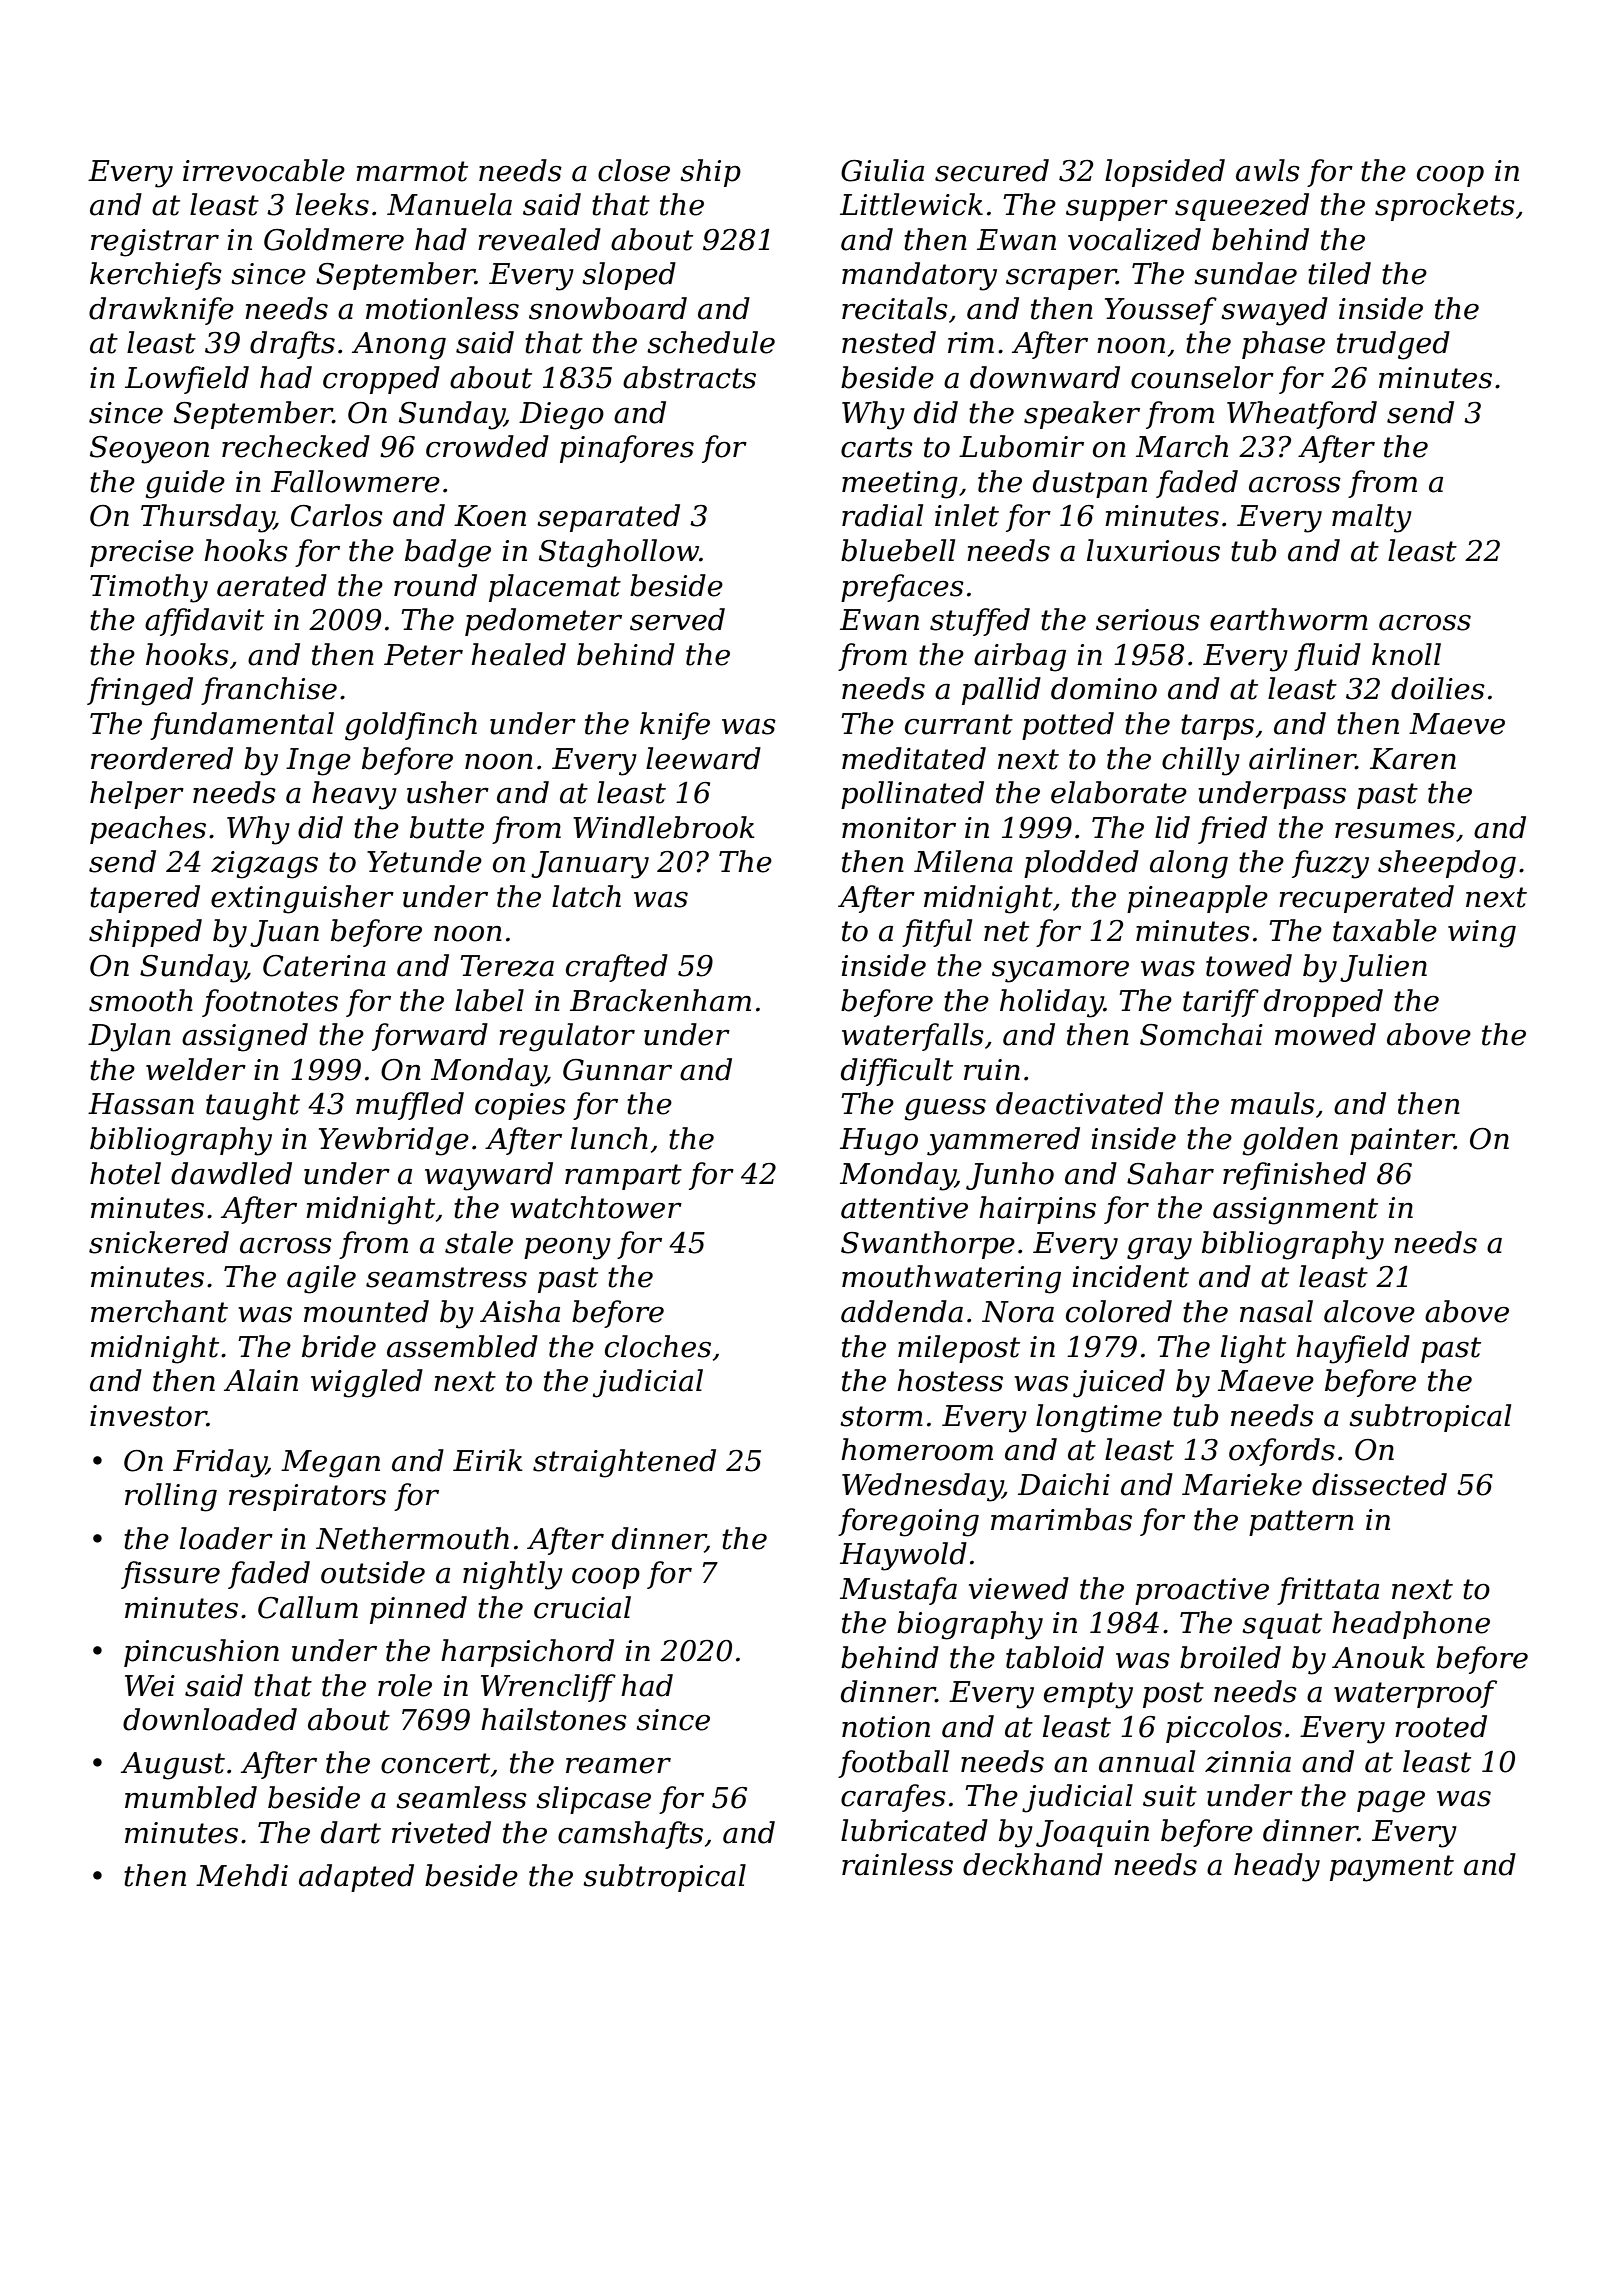 The image size is (1620, 2292). Describe the element at coordinates (624, 1463) in the image. I see `straightened` at that location.
